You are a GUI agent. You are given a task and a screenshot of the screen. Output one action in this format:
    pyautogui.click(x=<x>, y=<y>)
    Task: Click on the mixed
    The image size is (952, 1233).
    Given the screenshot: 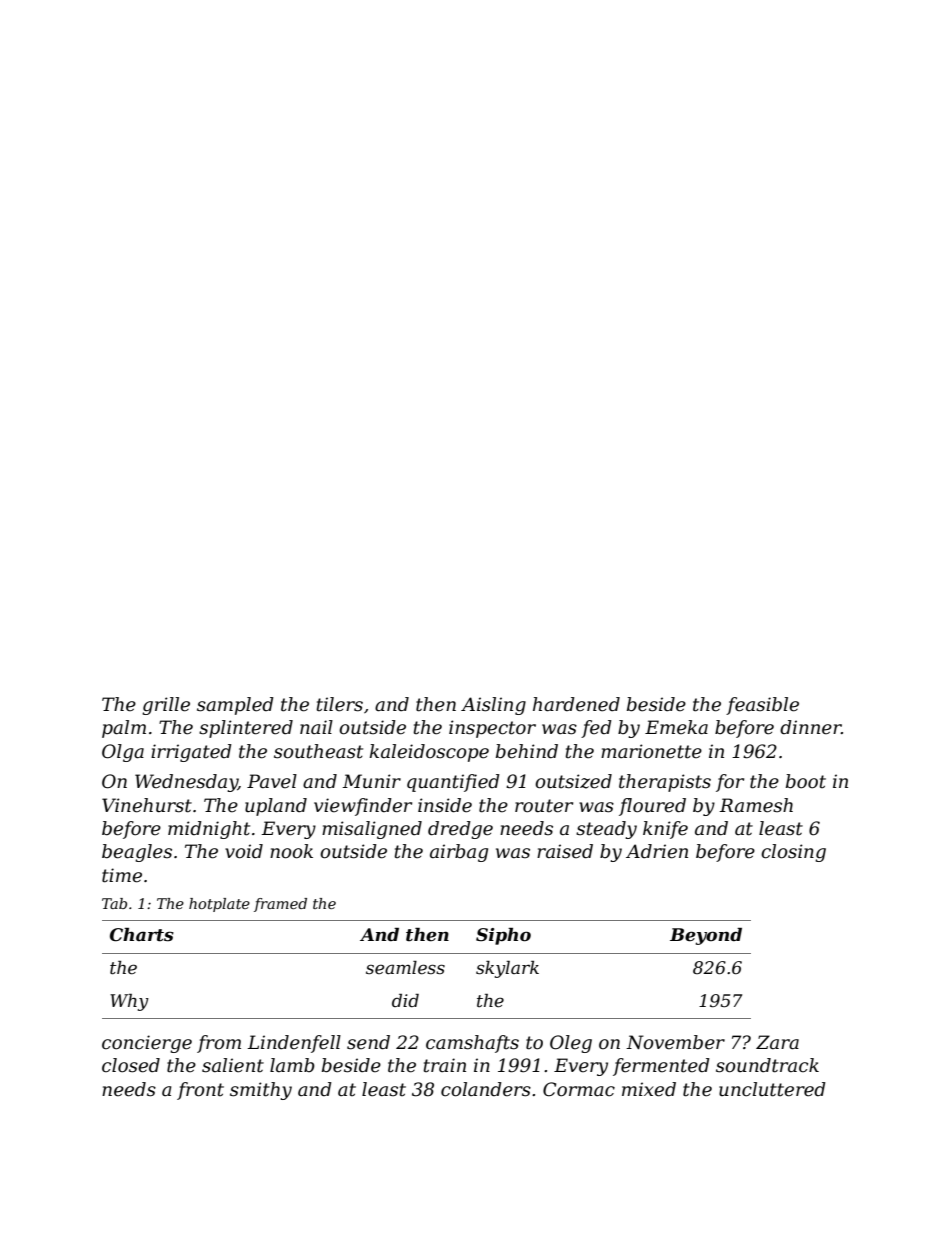 What is the action you would take?
    pyautogui.click(x=649, y=1089)
